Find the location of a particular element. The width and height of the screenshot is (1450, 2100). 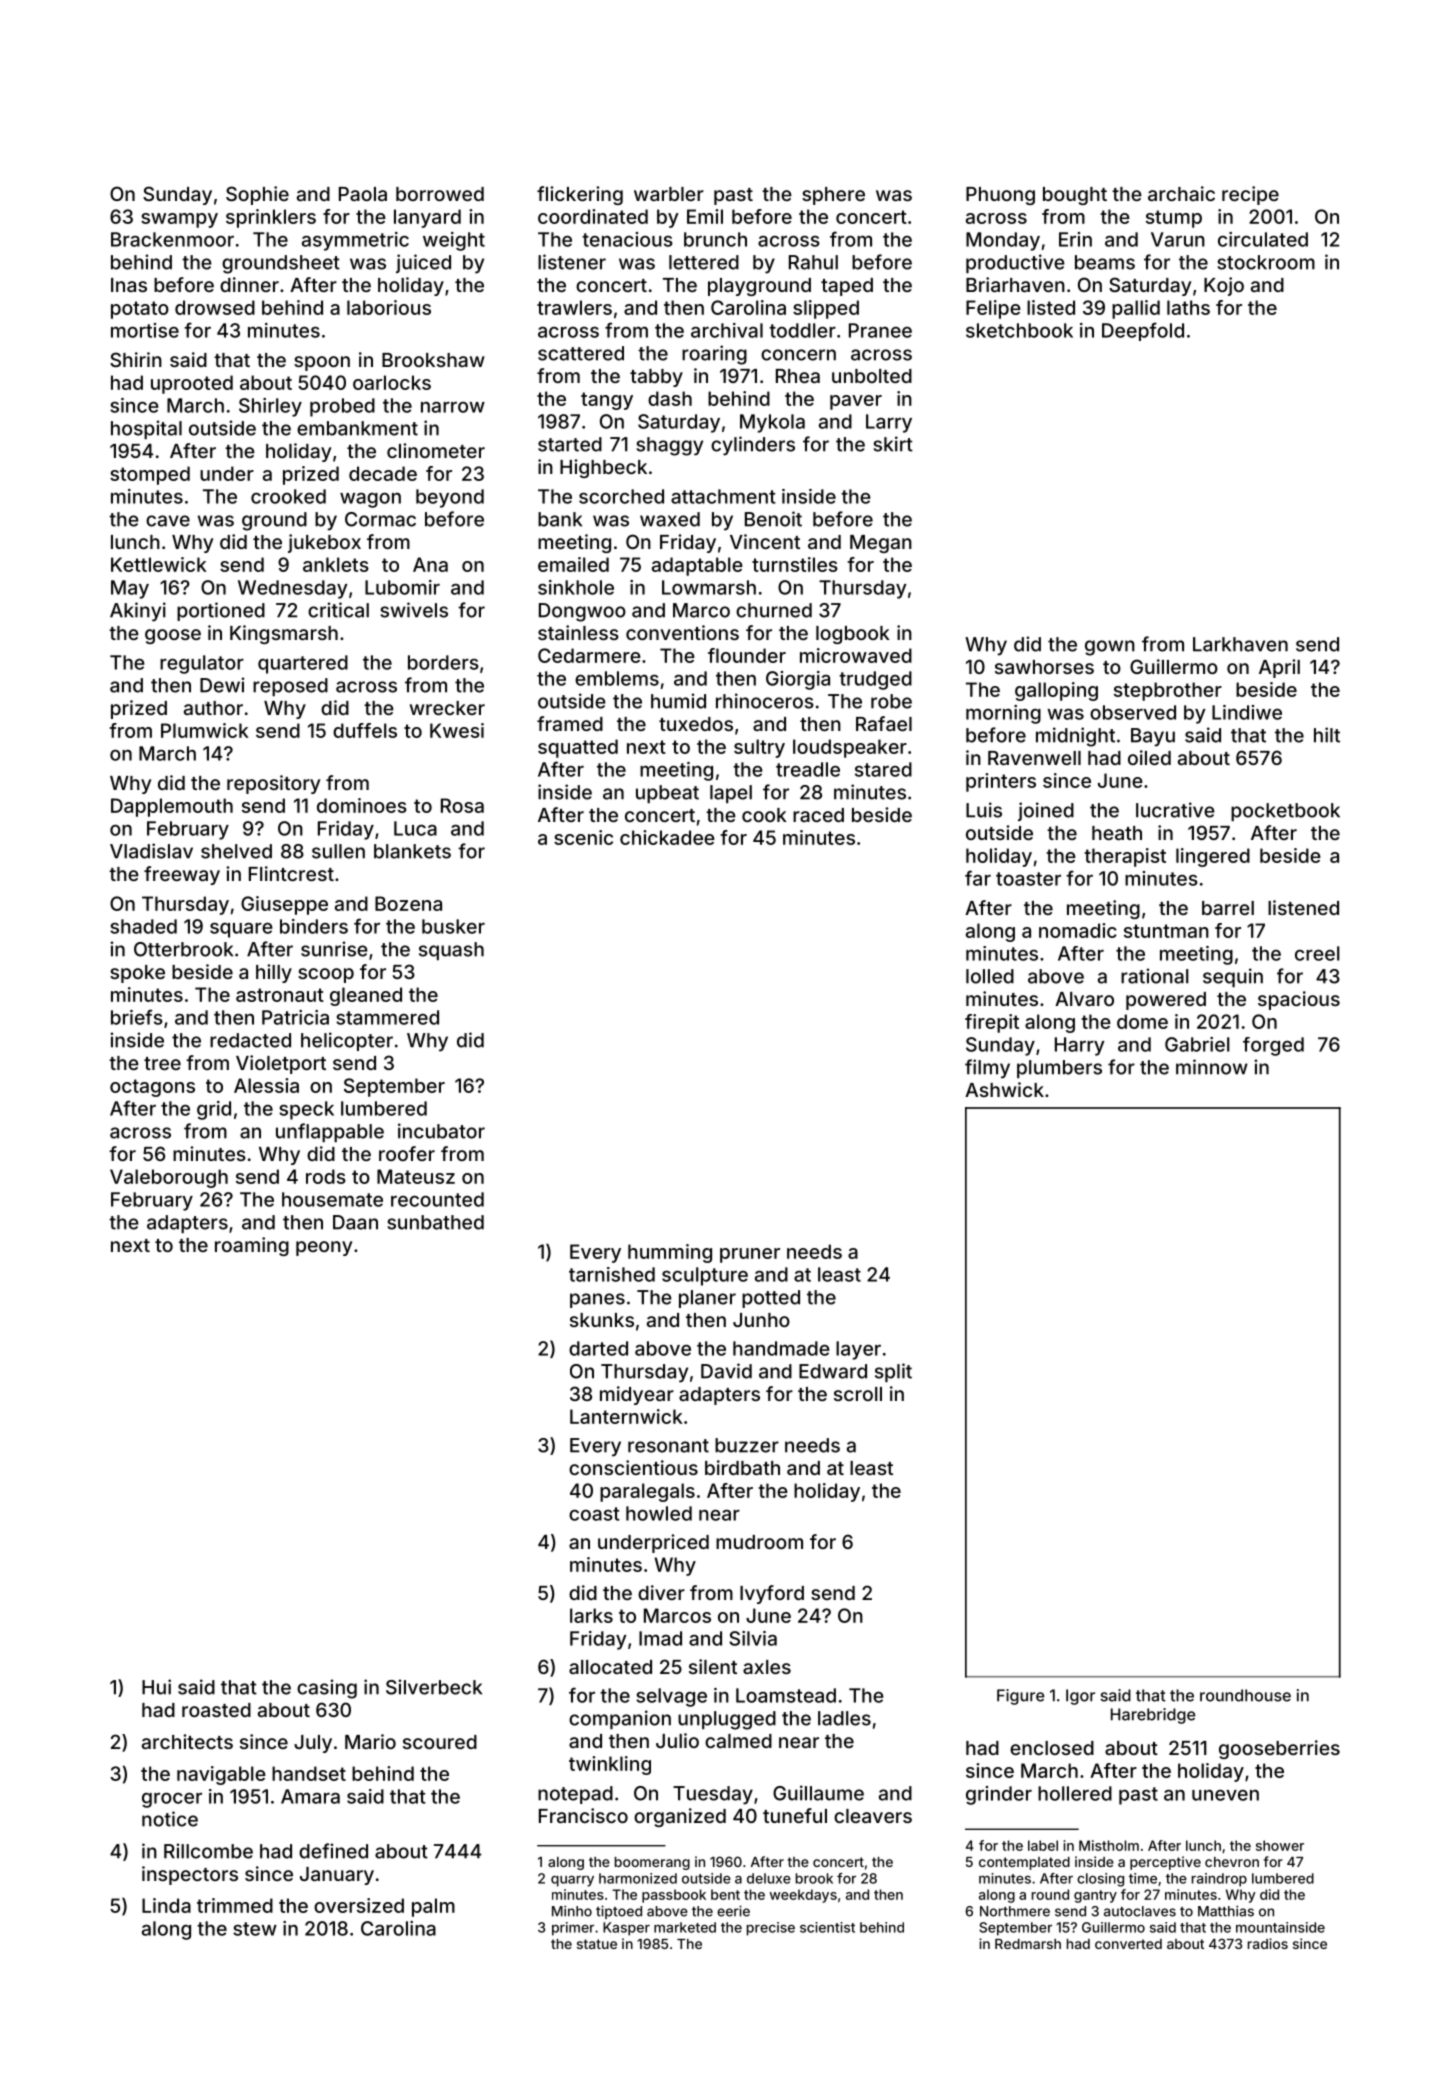

conventions is located at coordinates (682, 632).
